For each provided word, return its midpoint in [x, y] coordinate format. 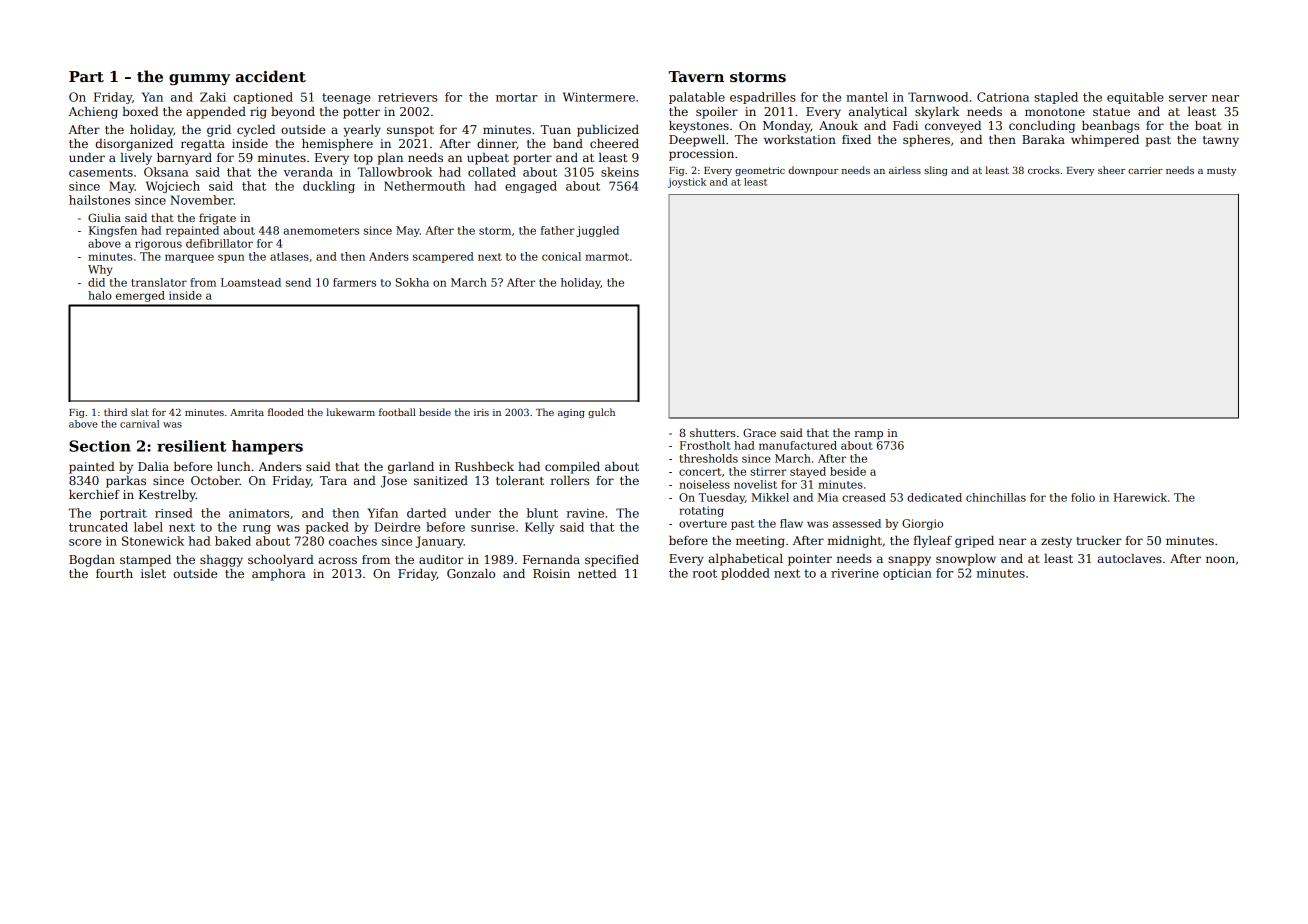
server [1188, 98]
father [558, 230]
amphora [279, 575]
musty [1221, 171]
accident [271, 76]
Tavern [696, 76]
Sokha [412, 282]
